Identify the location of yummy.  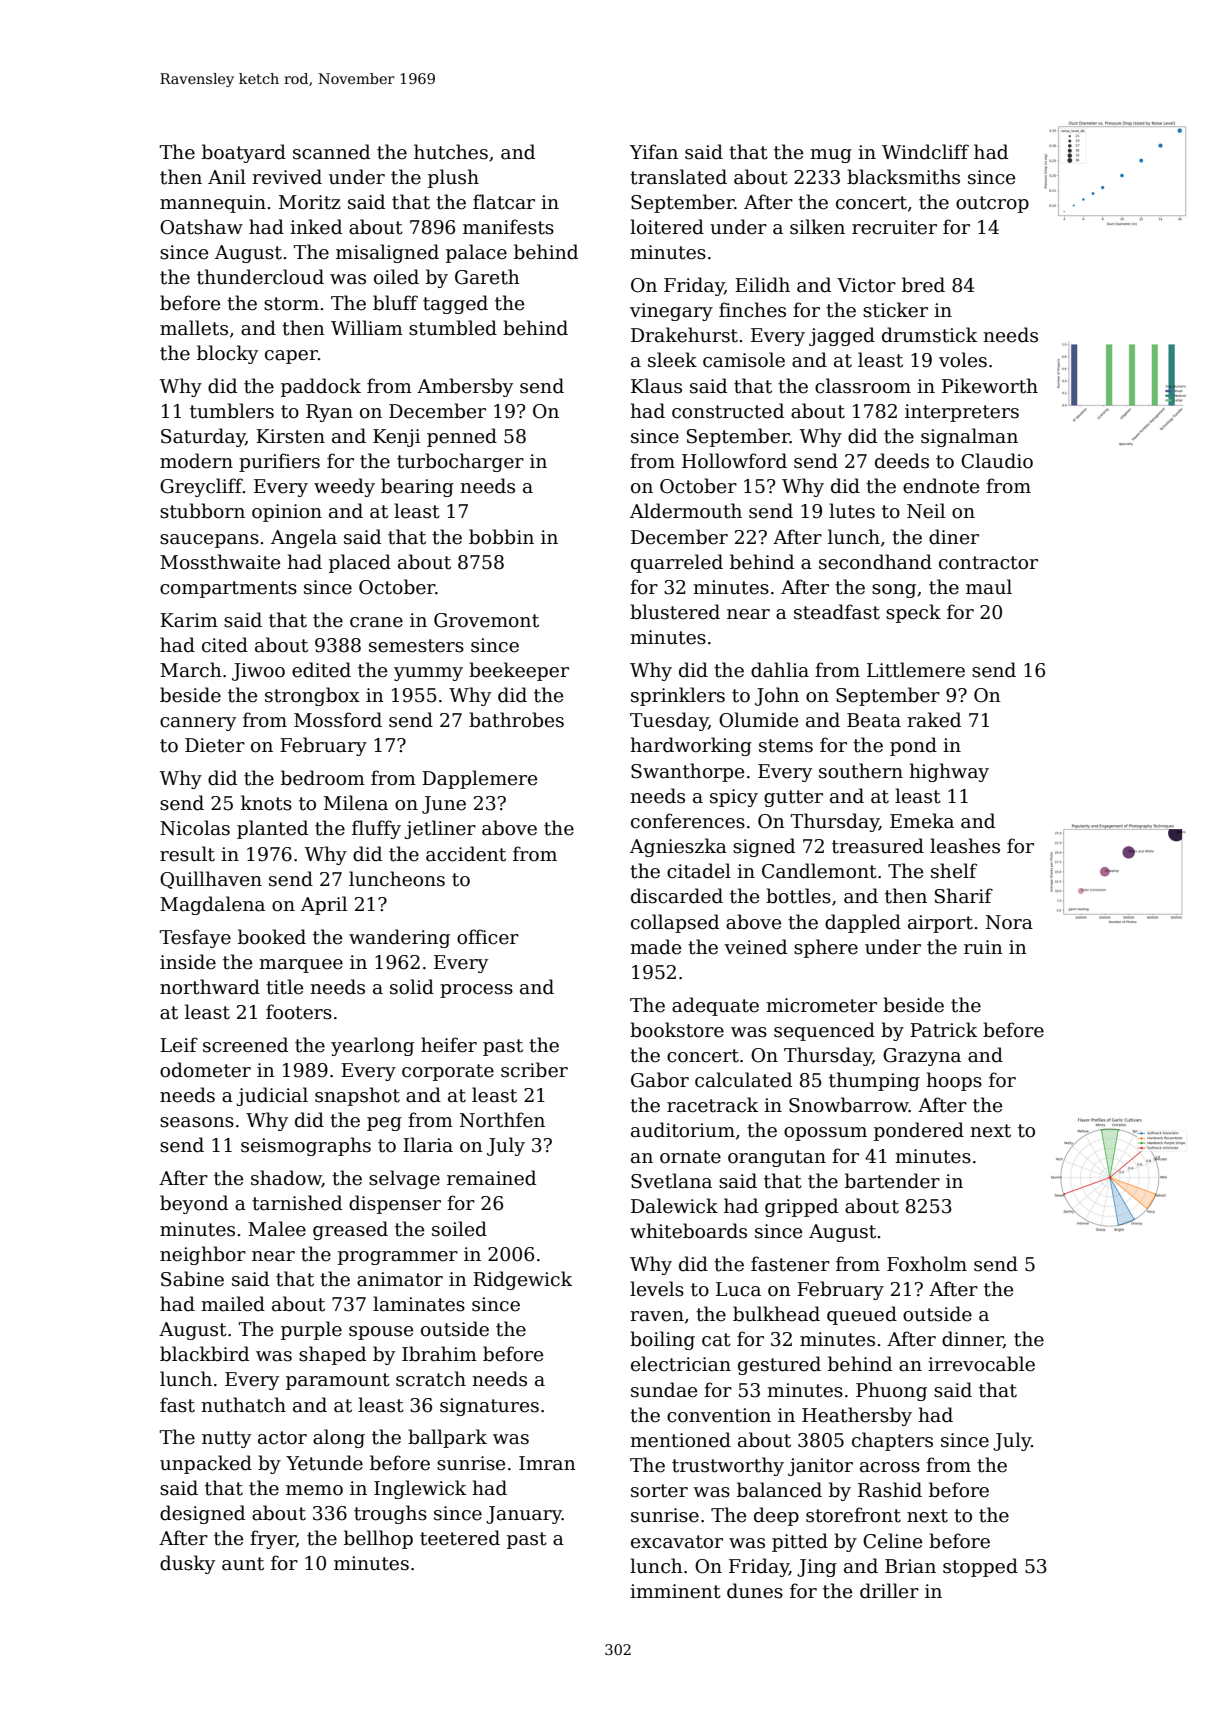
(428, 674).
